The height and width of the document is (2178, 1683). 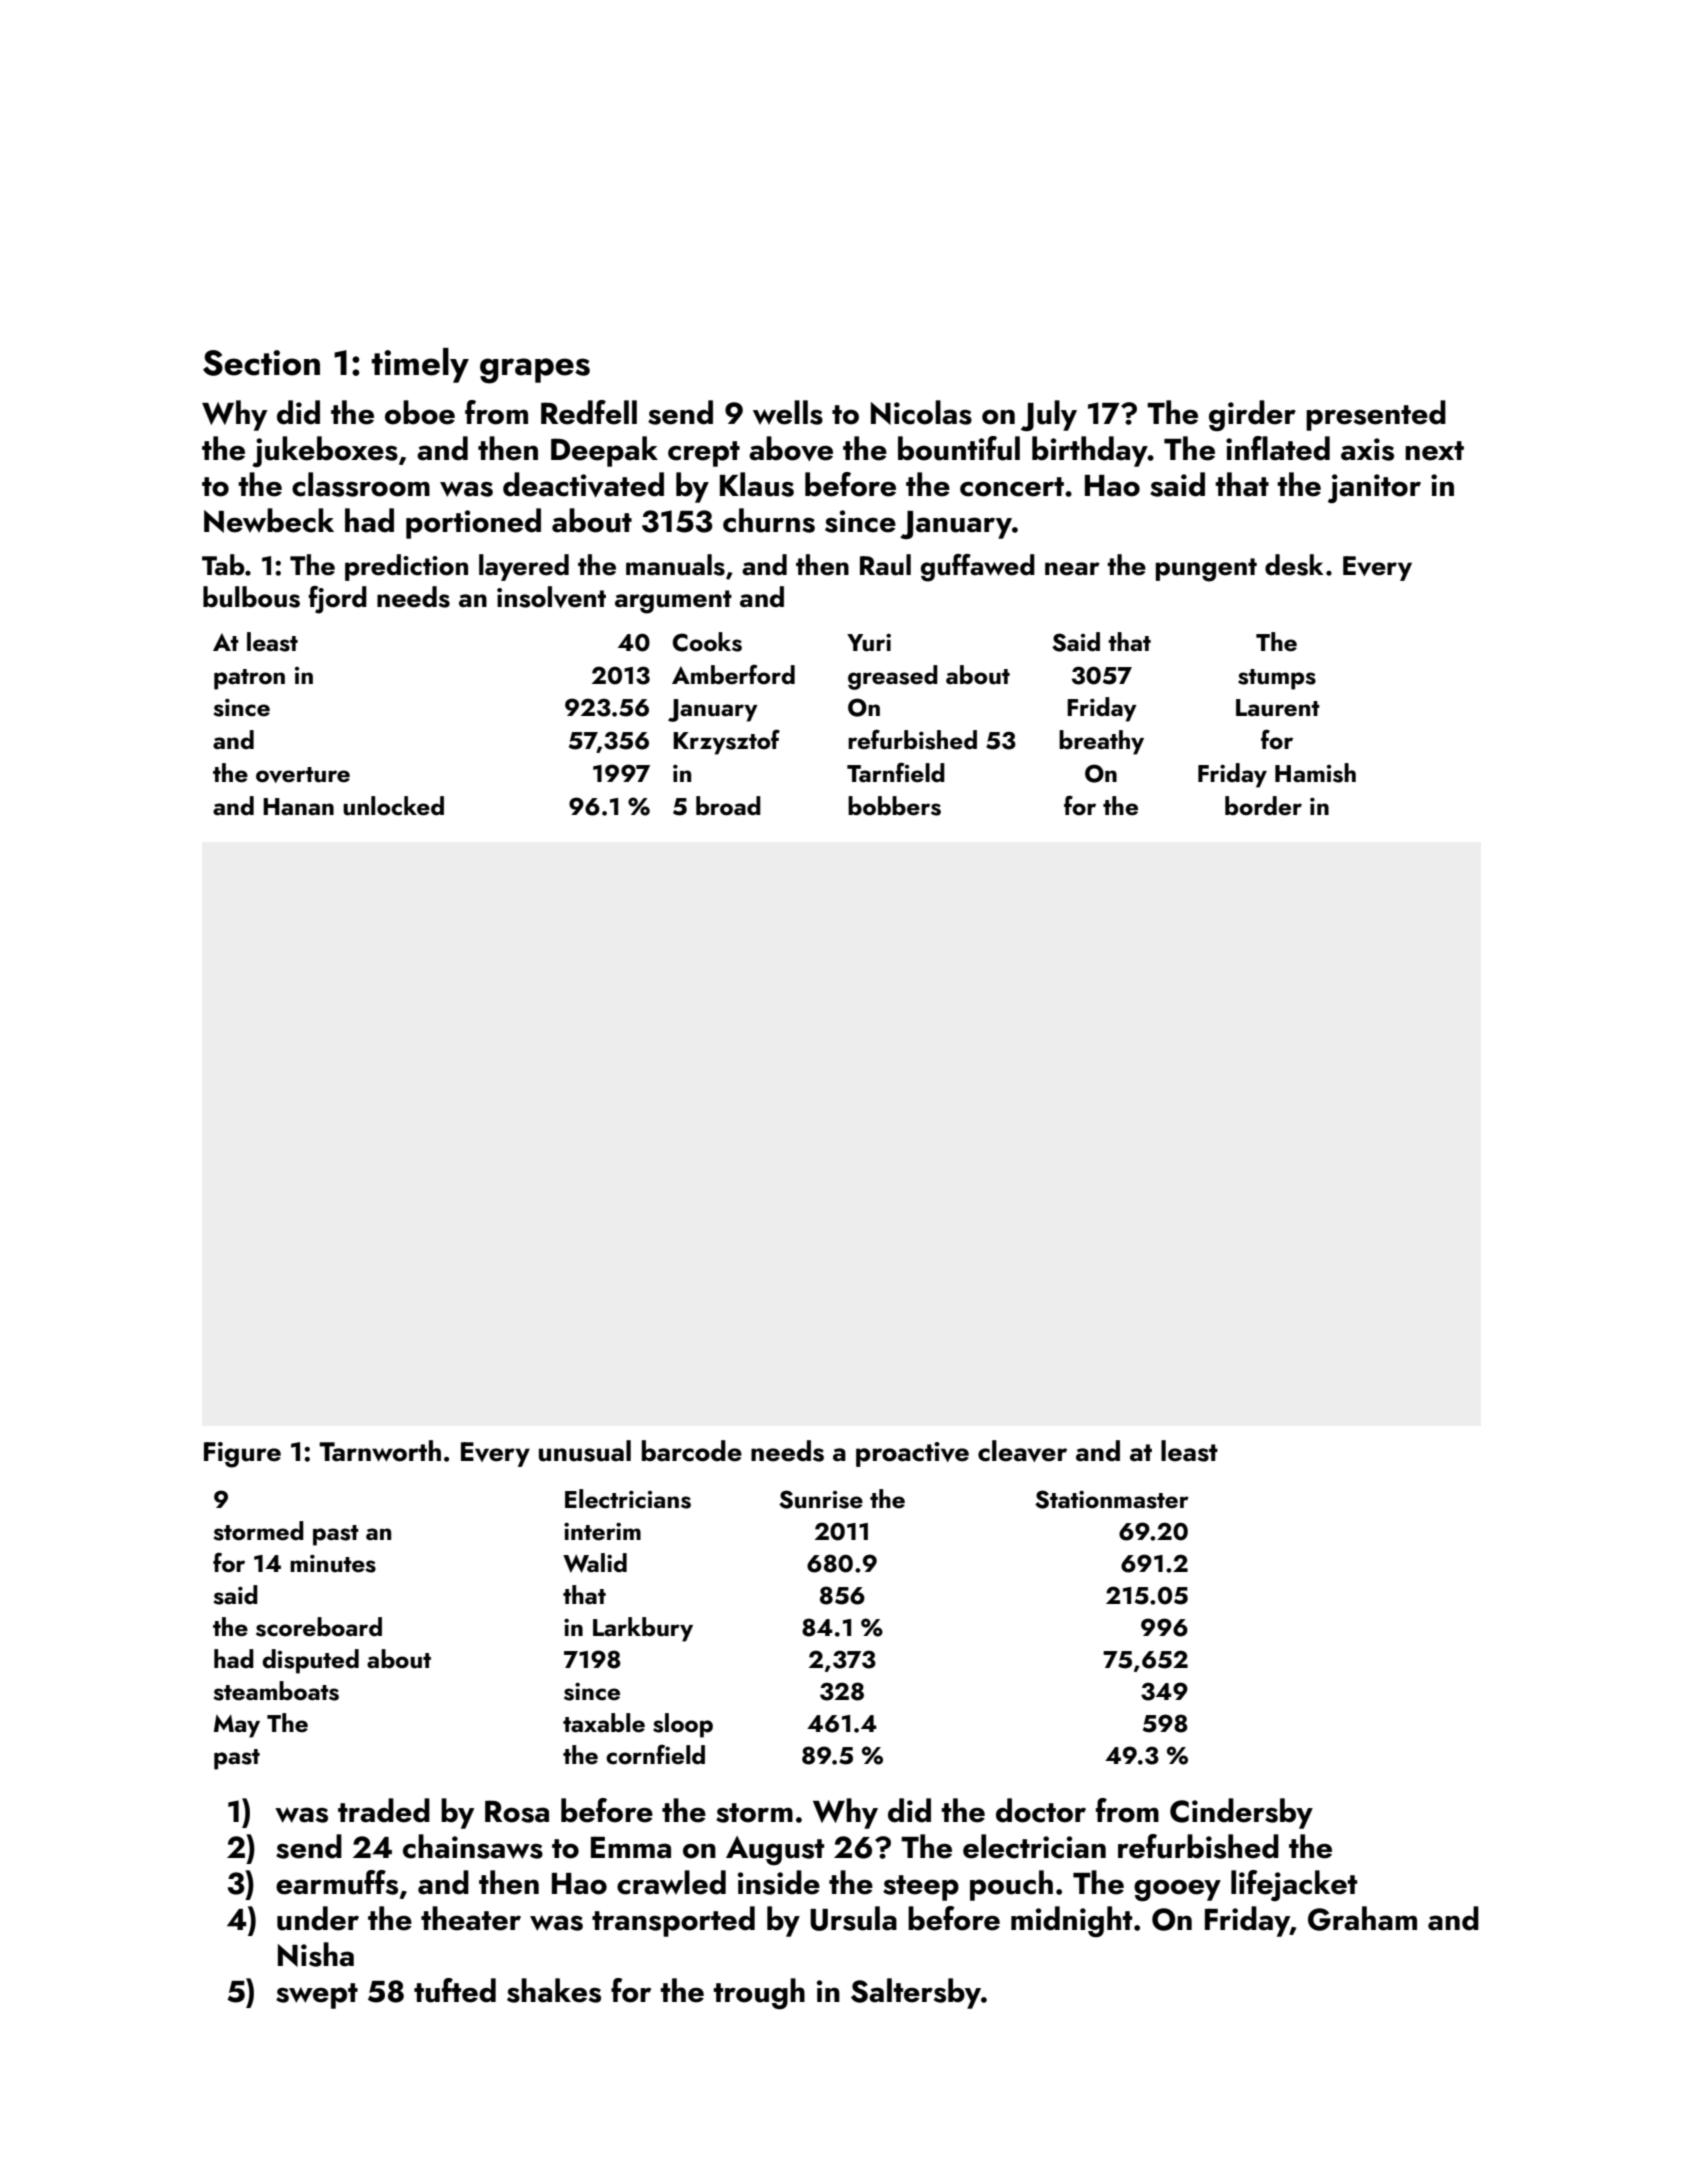 I want to click on presented, so click(x=1376, y=415).
